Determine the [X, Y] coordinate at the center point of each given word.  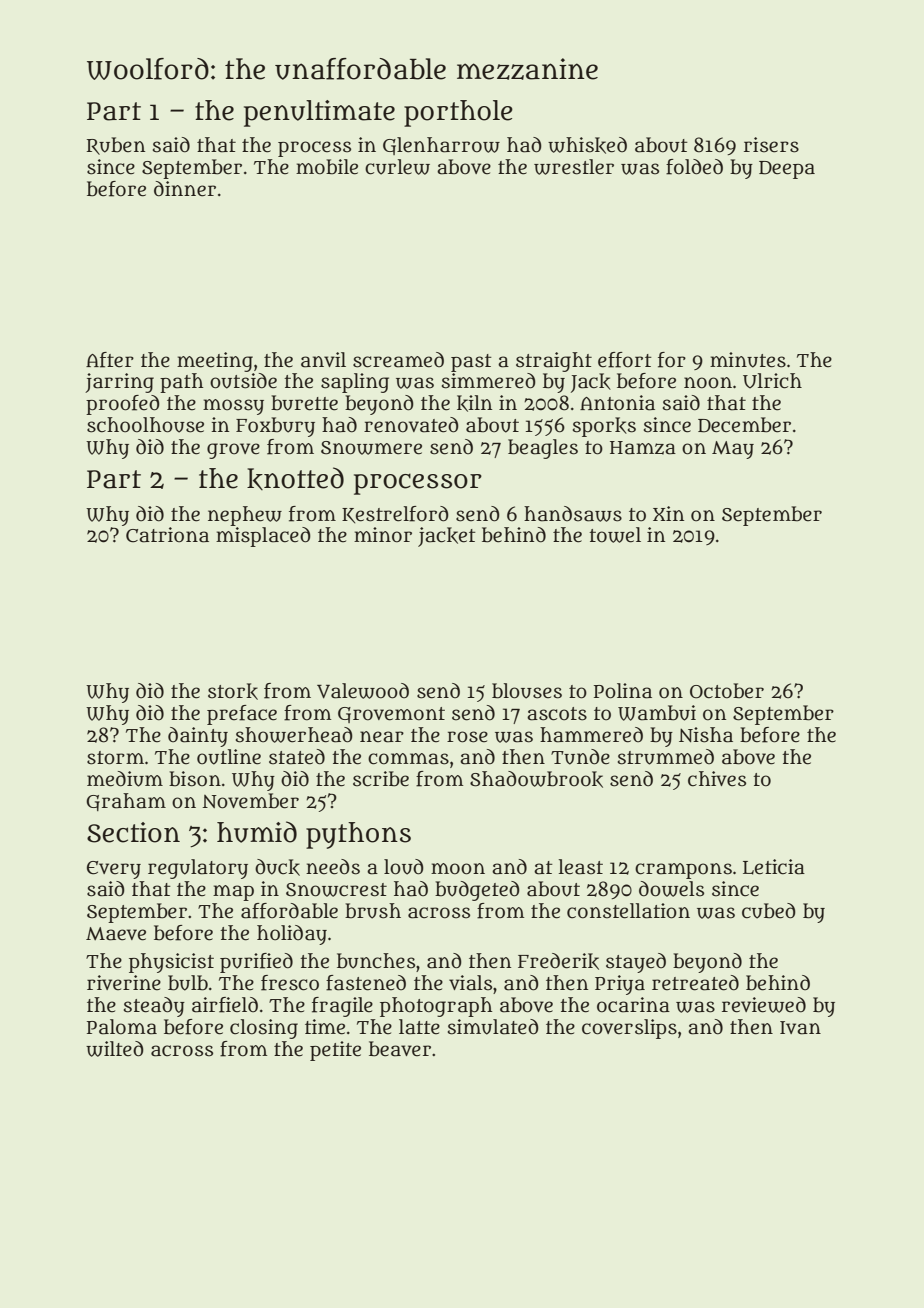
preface [242, 715]
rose [467, 737]
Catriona [167, 535]
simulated [493, 1027]
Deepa [787, 170]
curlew [397, 167]
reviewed [764, 1005]
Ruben [116, 146]
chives [717, 779]
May [733, 450]
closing [264, 1029]
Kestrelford [395, 514]
